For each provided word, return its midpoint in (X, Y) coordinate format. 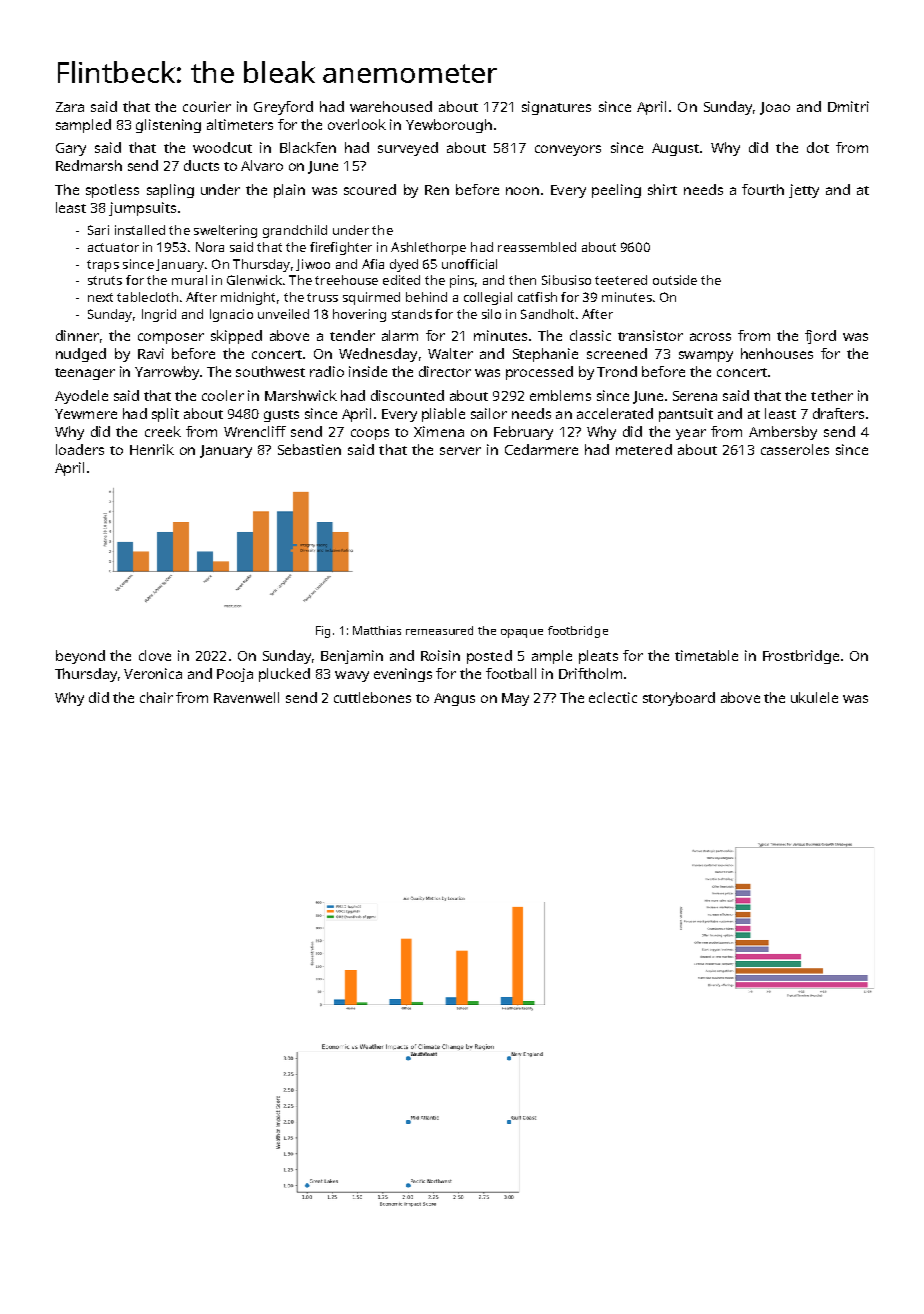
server (460, 451)
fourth (763, 189)
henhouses (777, 353)
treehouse (346, 280)
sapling (170, 191)
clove (155, 655)
